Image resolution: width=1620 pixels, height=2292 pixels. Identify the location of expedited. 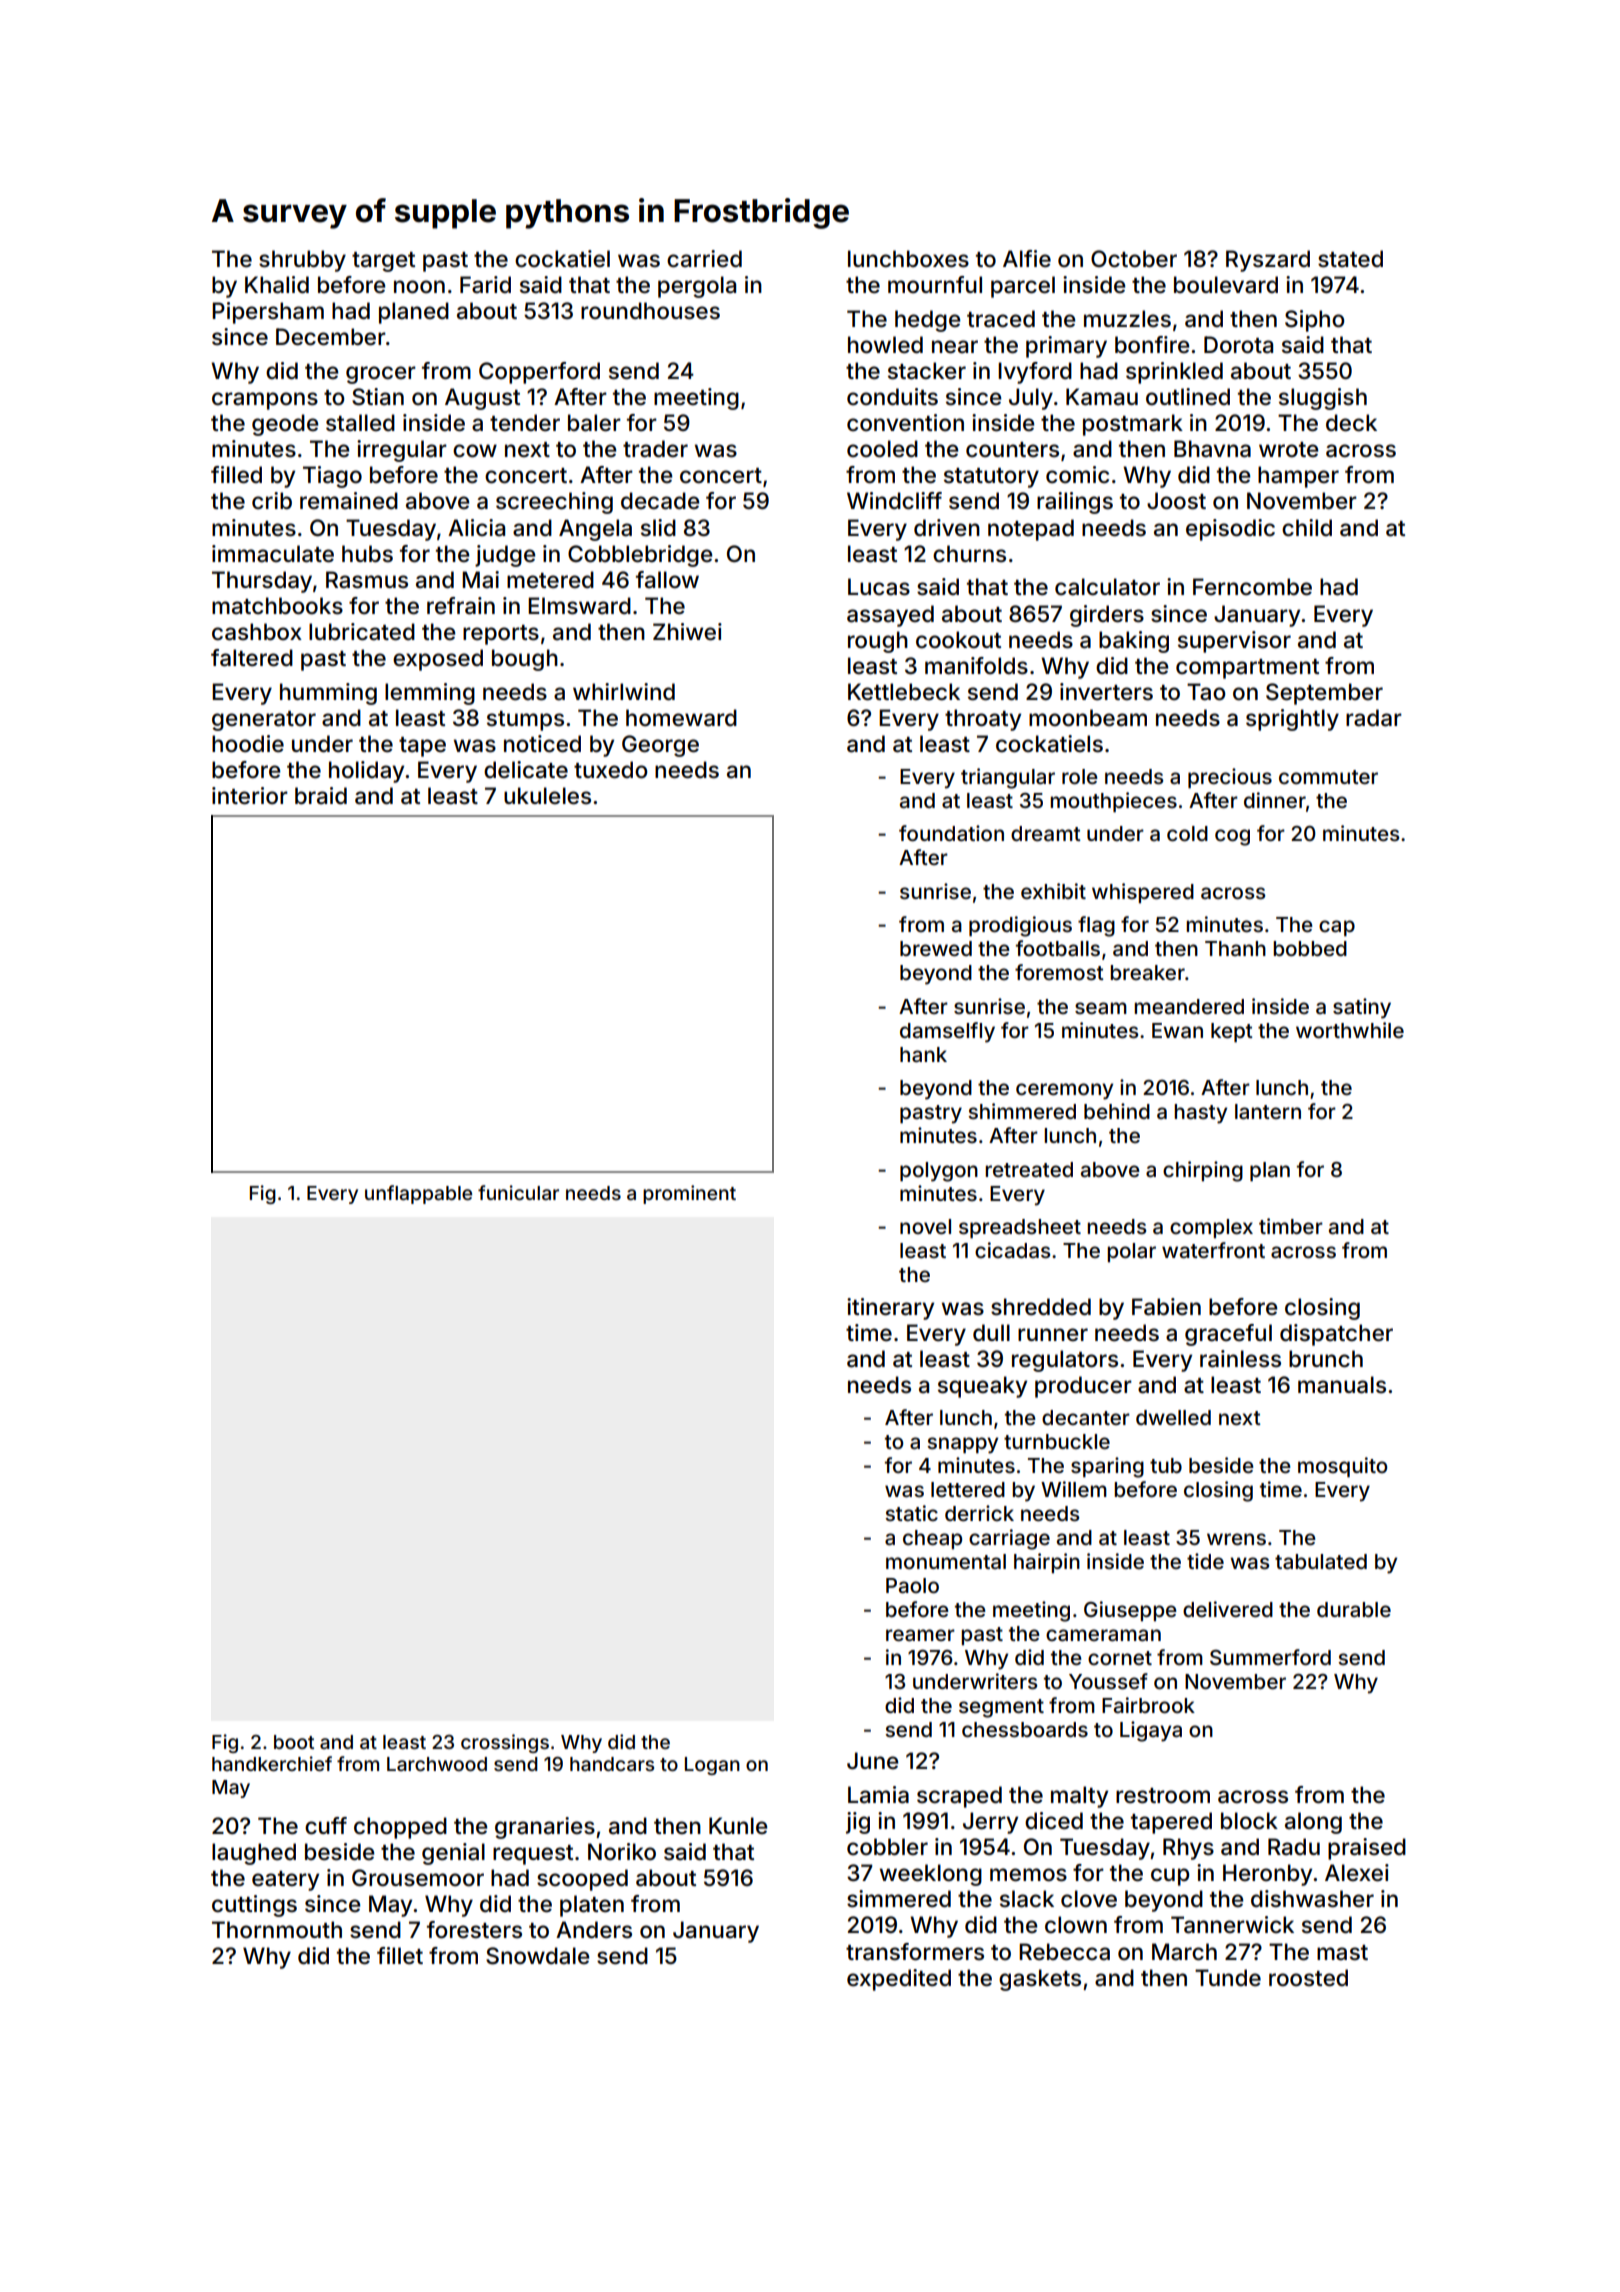
(899, 1980).
